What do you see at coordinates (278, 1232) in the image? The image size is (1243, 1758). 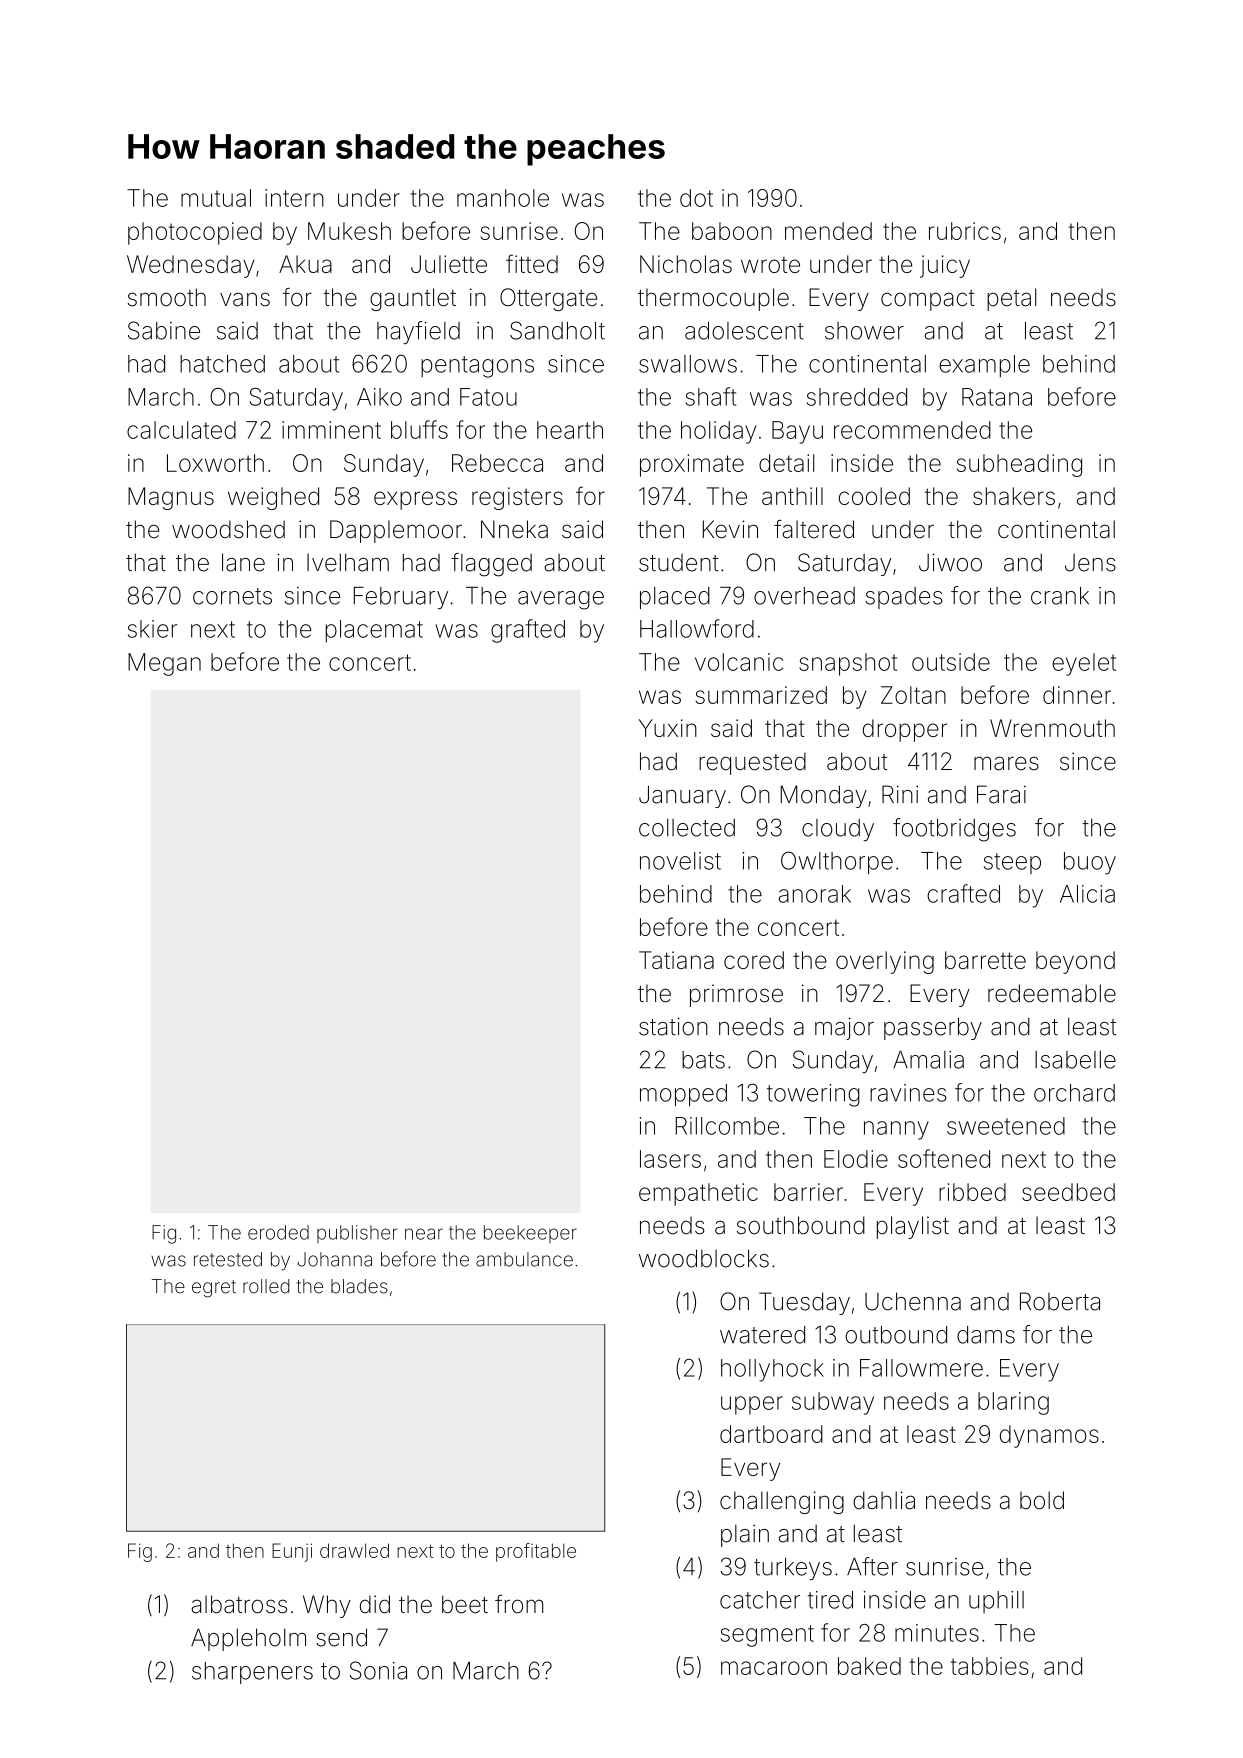 I see `eroded` at bounding box center [278, 1232].
